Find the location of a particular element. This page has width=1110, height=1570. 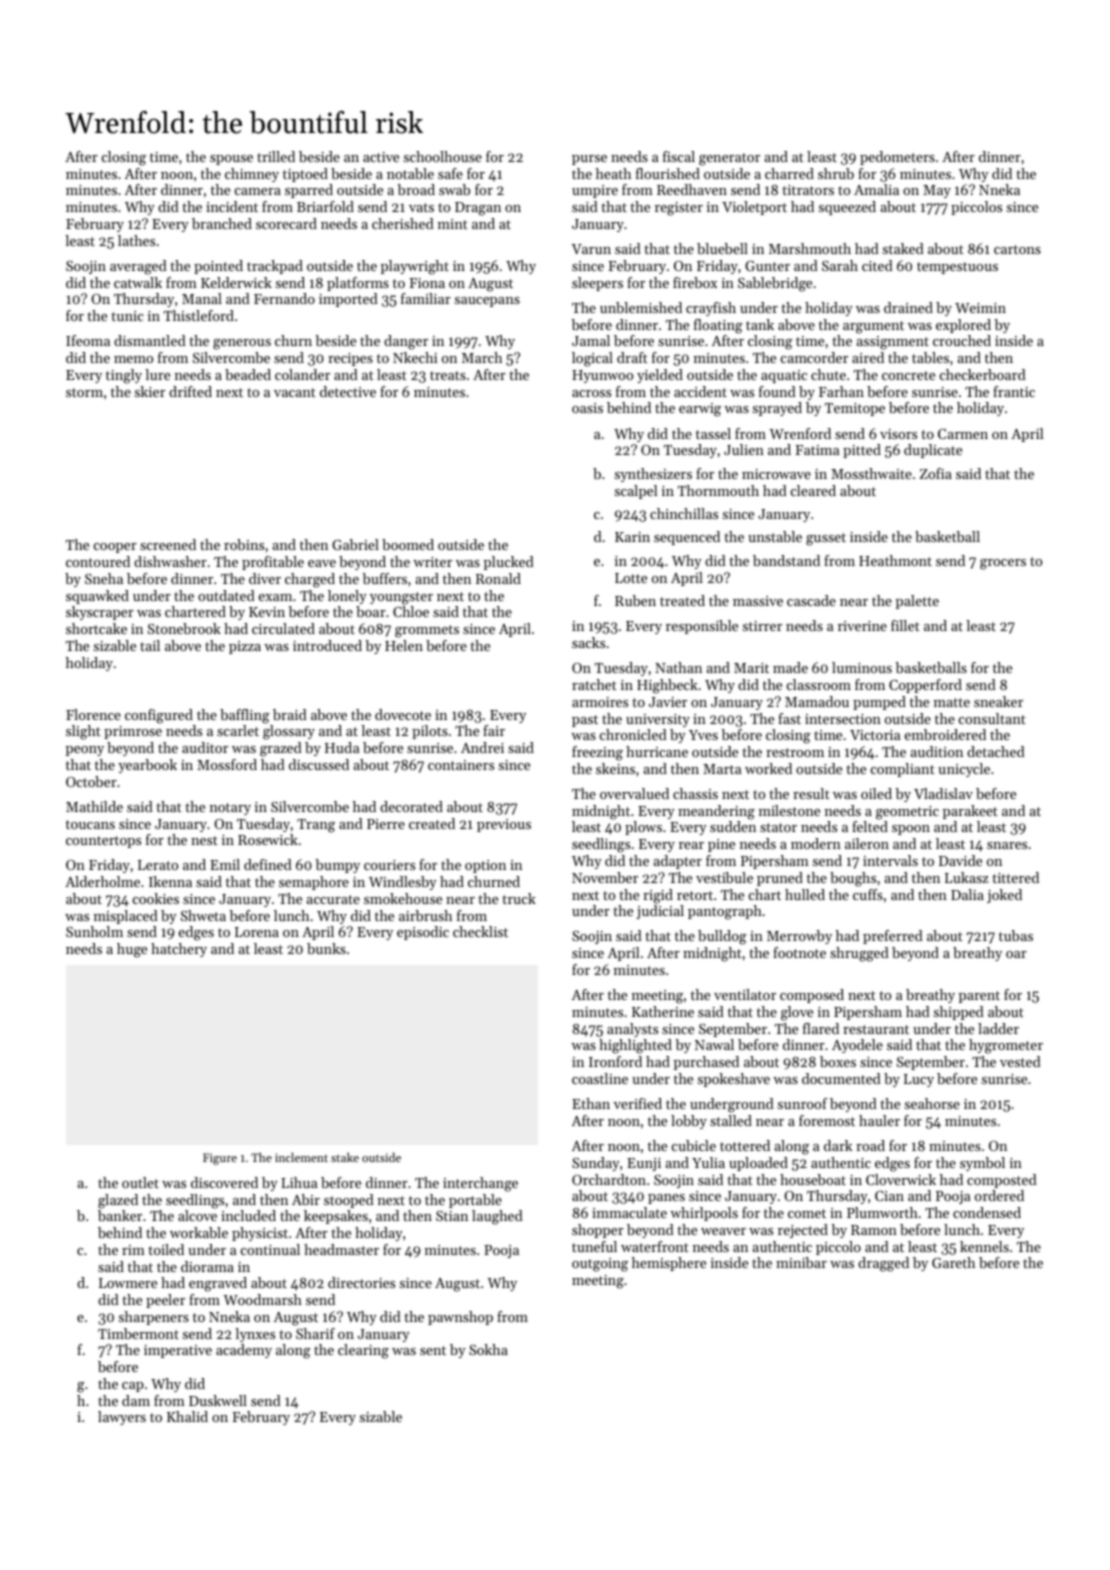

interchange is located at coordinates (480, 1184).
